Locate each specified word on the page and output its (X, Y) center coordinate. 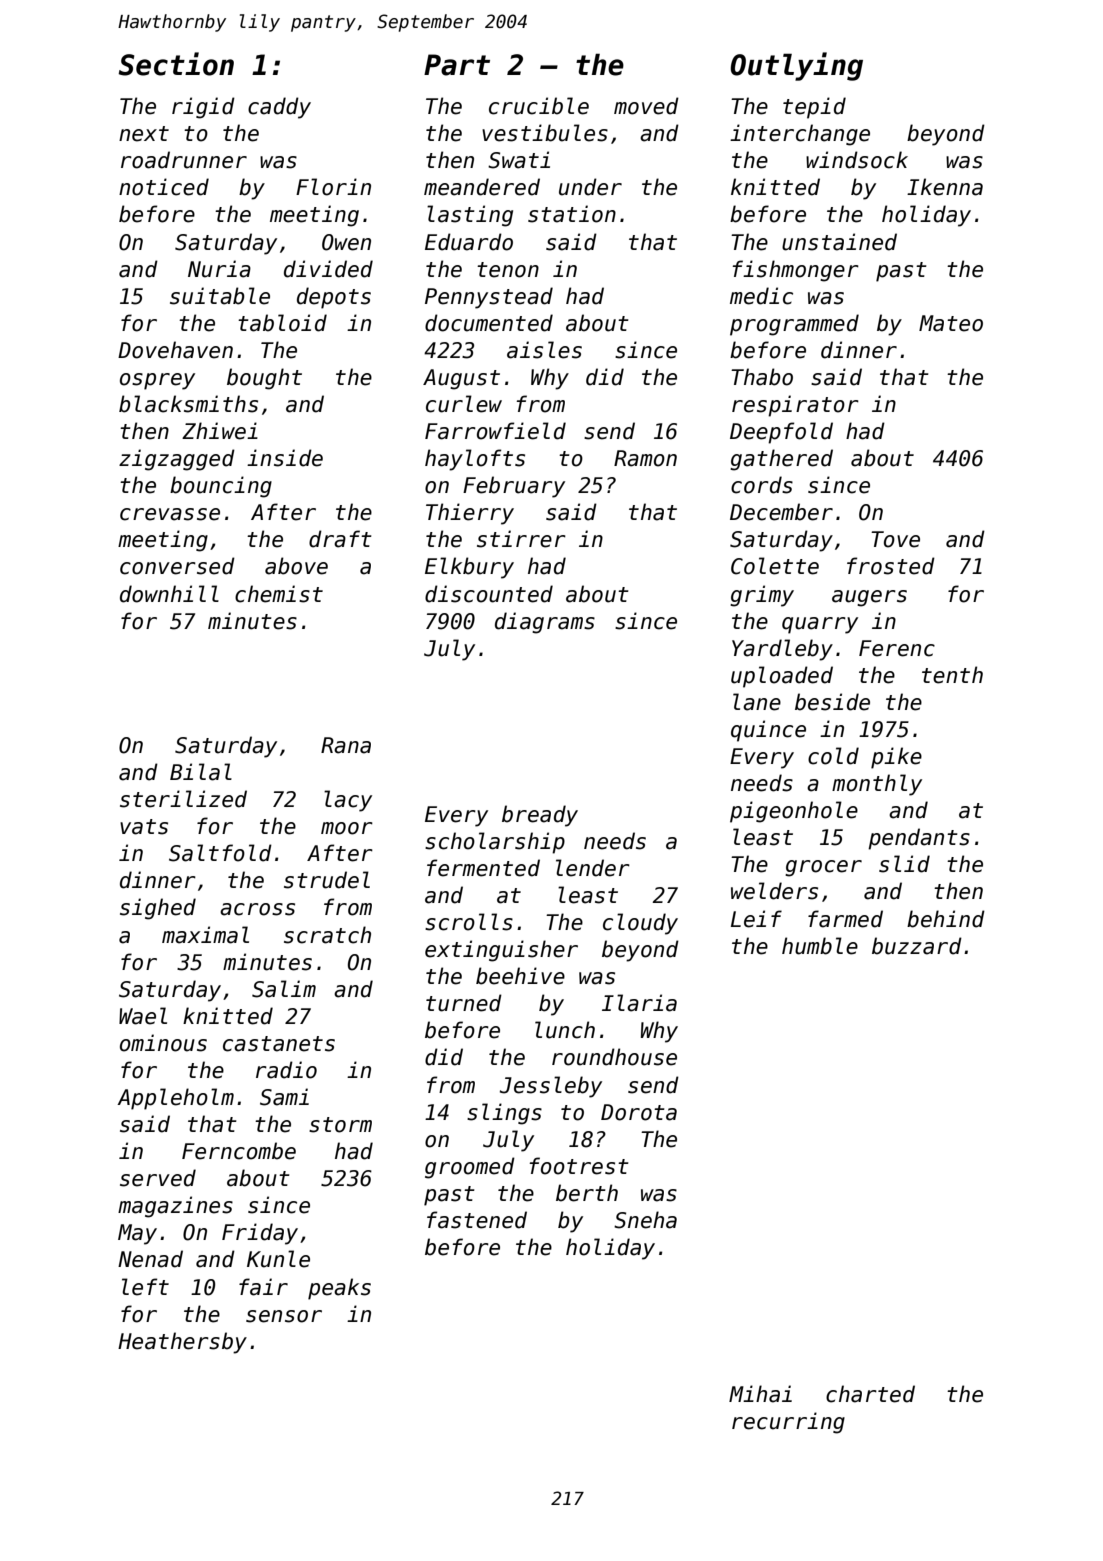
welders (774, 891)
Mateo (951, 323)
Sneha (645, 1220)
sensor (284, 1316)
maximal (205, 935)
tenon (508, 270)
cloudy (640, 924)
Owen (346, 242)
